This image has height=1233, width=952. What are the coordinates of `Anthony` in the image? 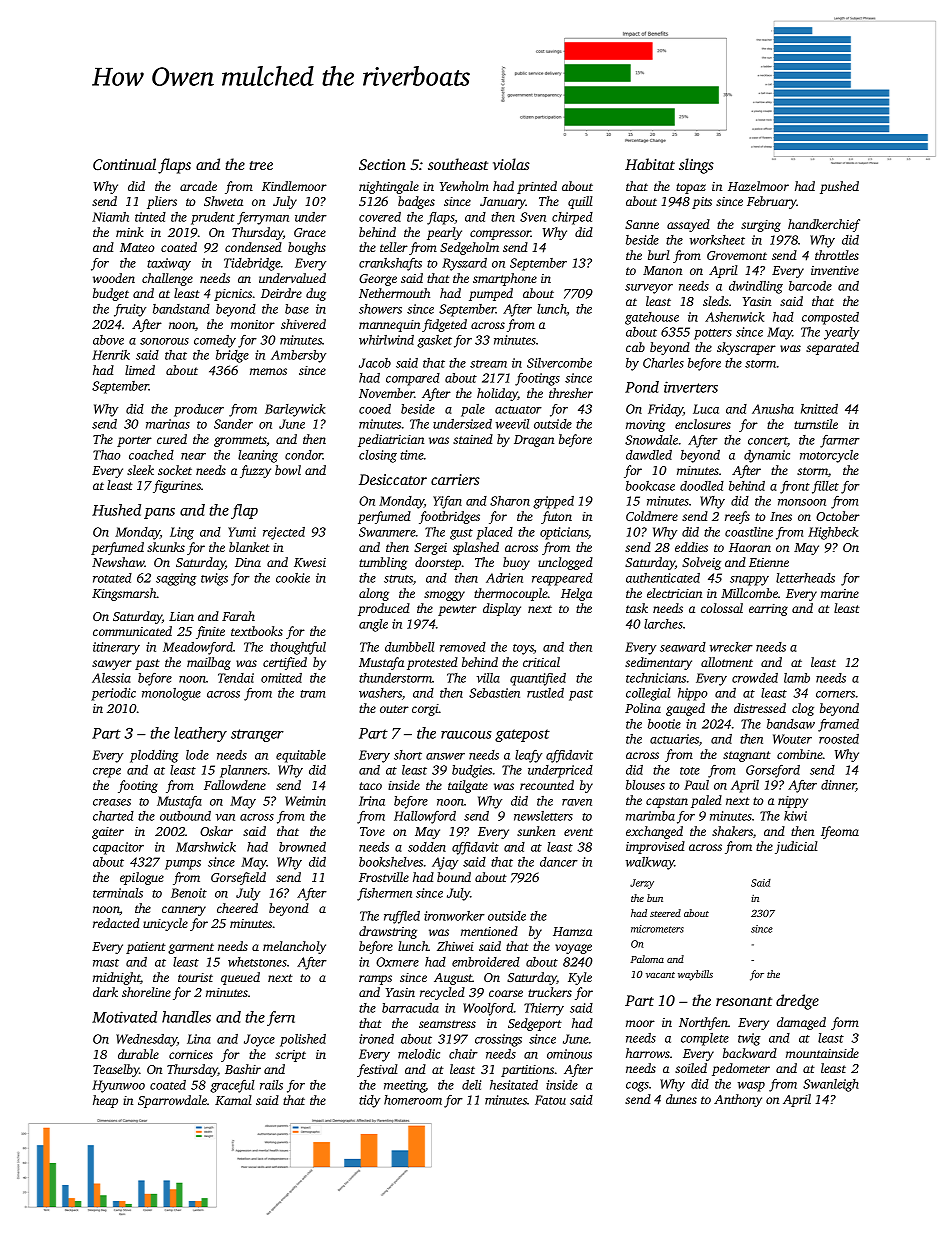 It's located at (738, 1100).
